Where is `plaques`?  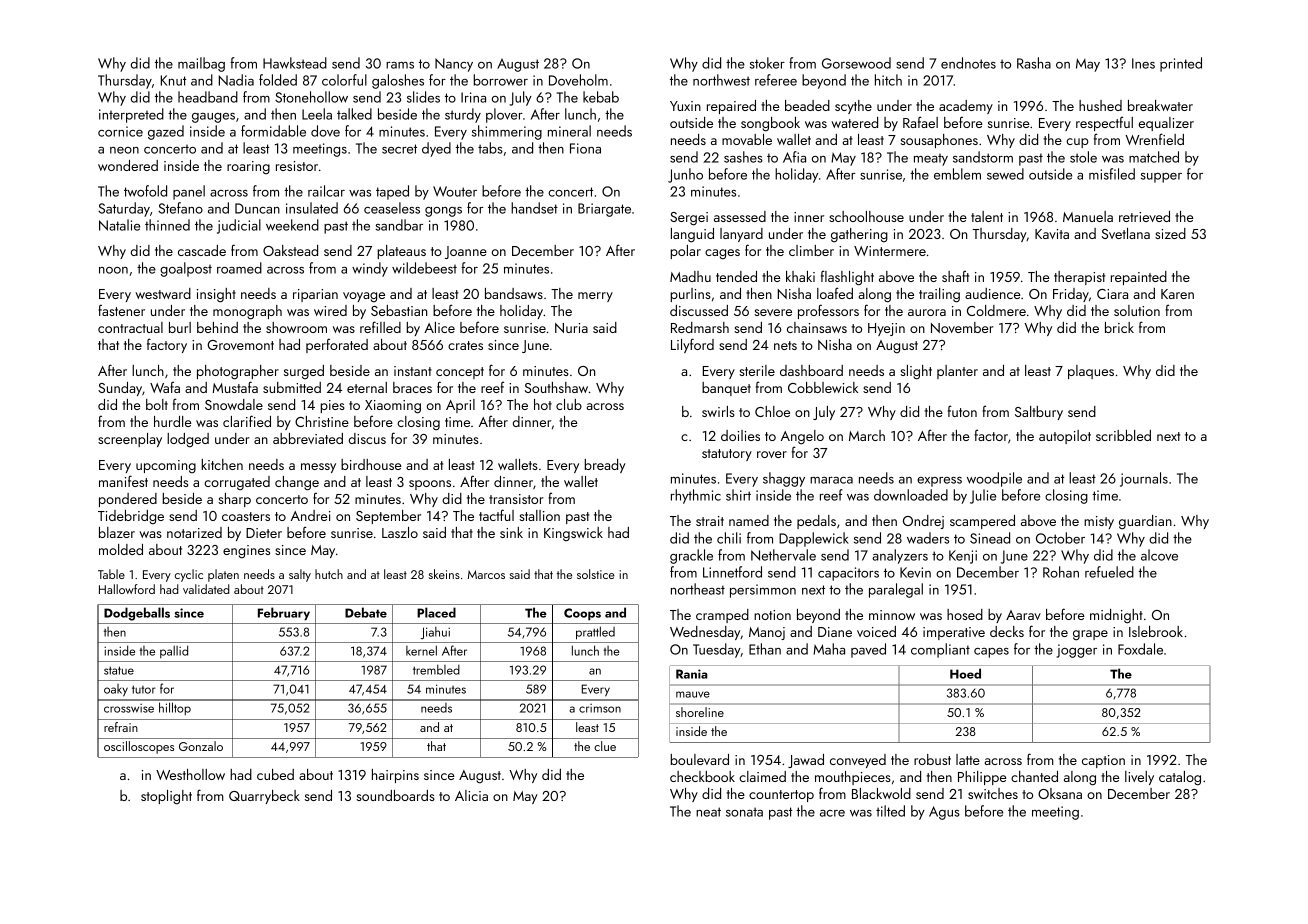
plaques is located at coordinates (1091, 372).
